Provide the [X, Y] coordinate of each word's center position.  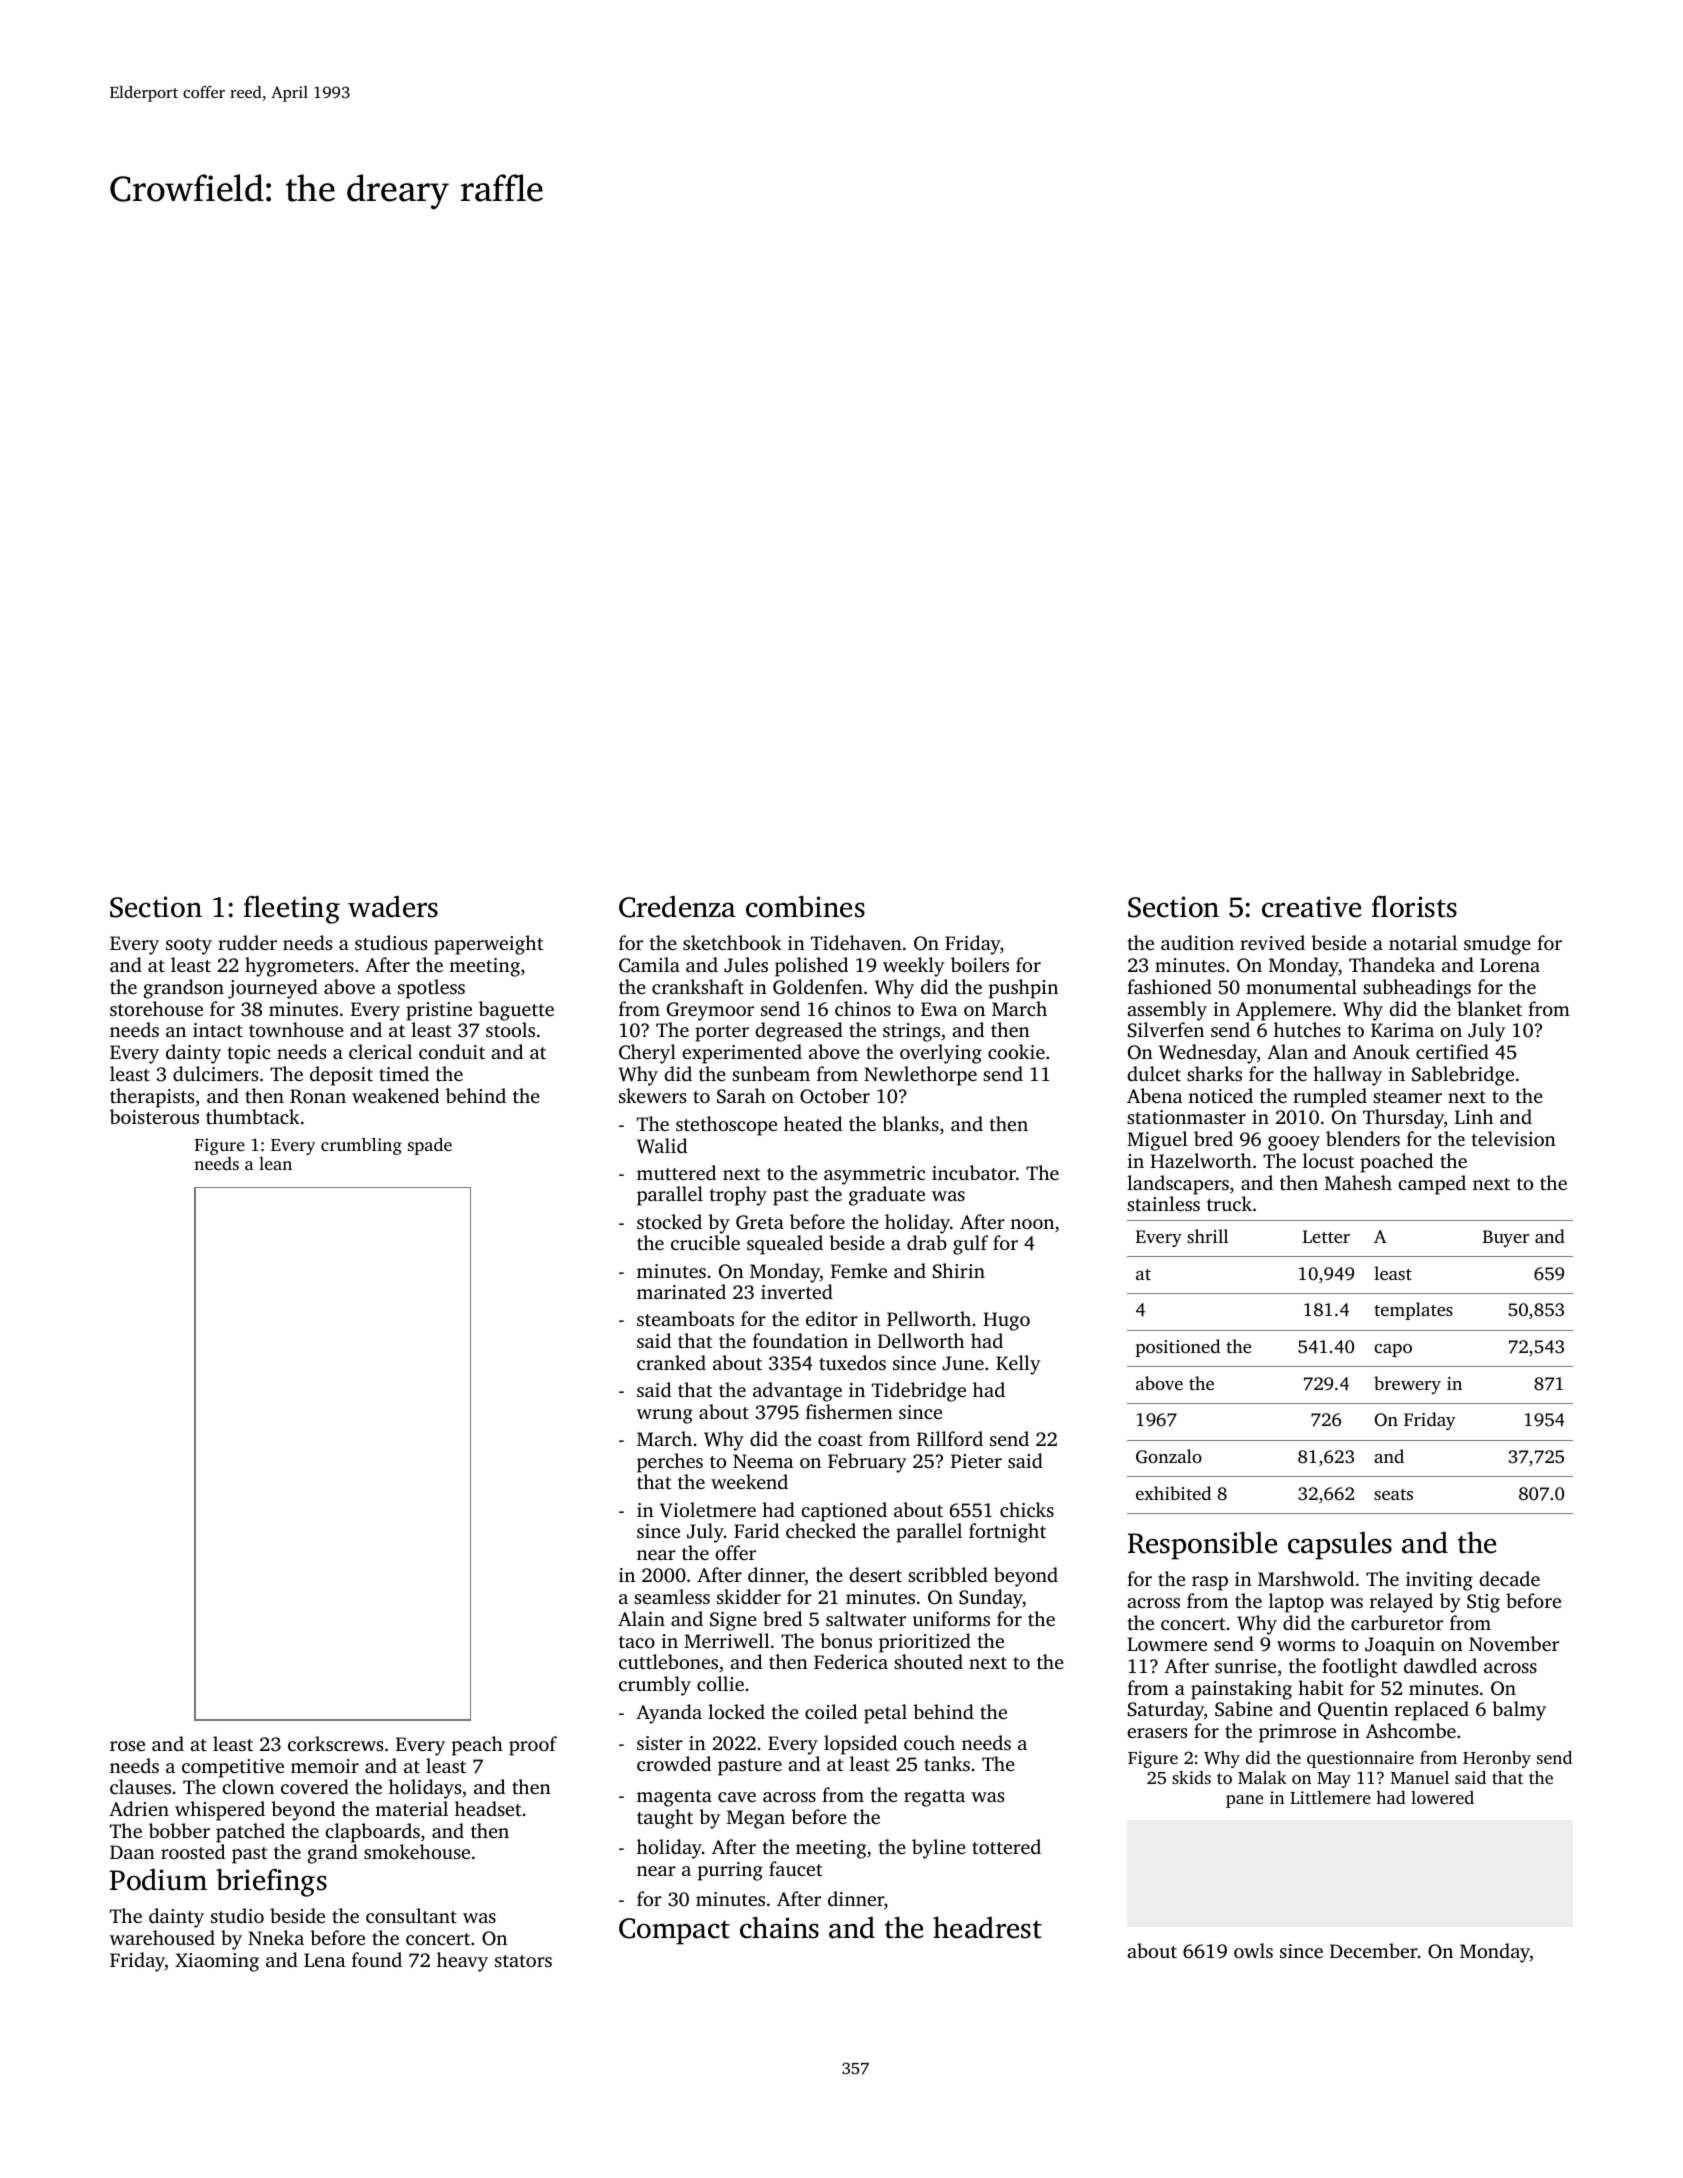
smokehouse [417, 1851]
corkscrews [335, 1743]
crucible [705, 1242]
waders [393, 906]
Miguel [1157, 1141]
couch [929, 1742]
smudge [1497, 945]
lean [275, 1163]
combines [805, 906]
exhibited [1173, 1493]
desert [875, 1574]
